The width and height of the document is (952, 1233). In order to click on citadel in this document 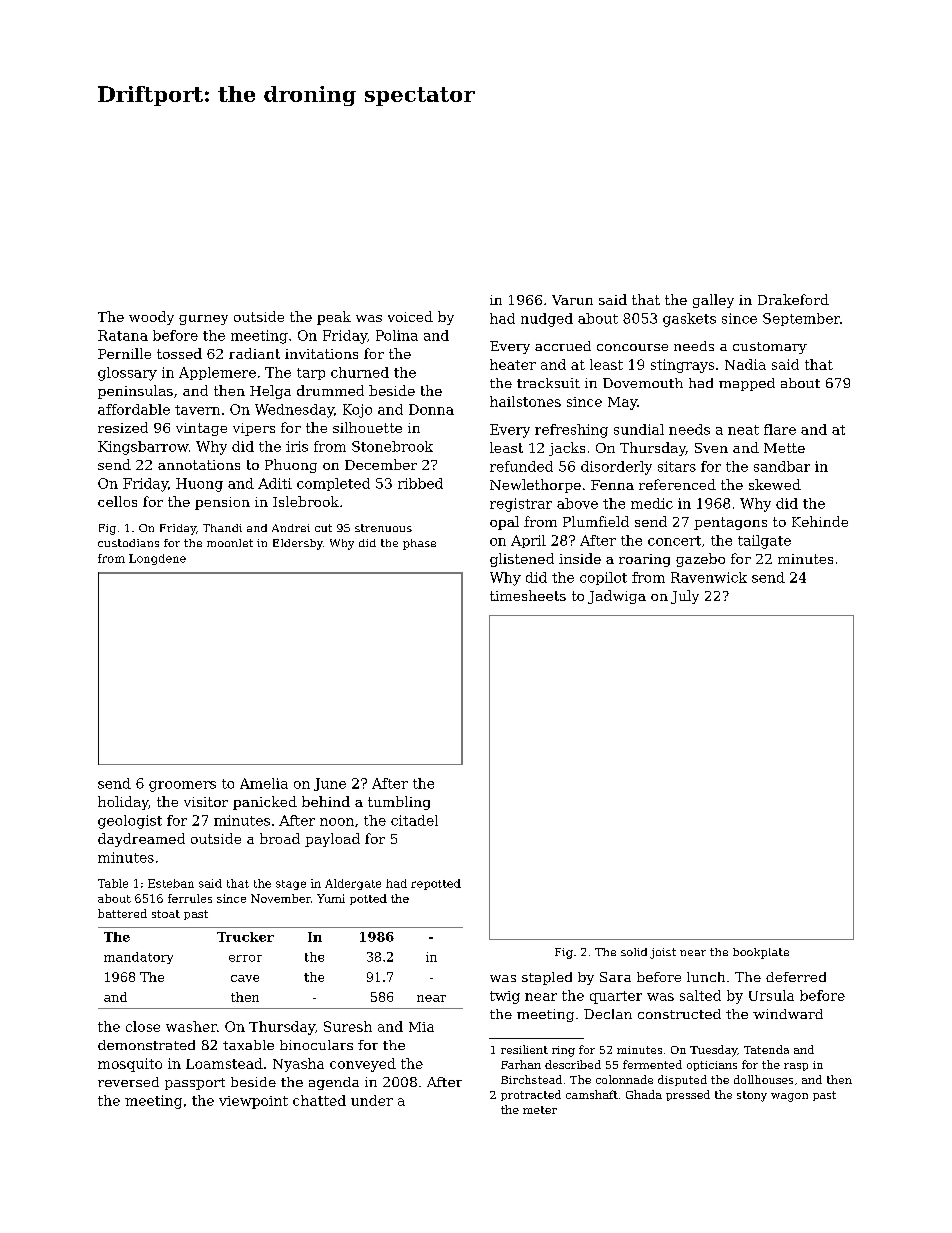, I will do `click(414, 820)`.
